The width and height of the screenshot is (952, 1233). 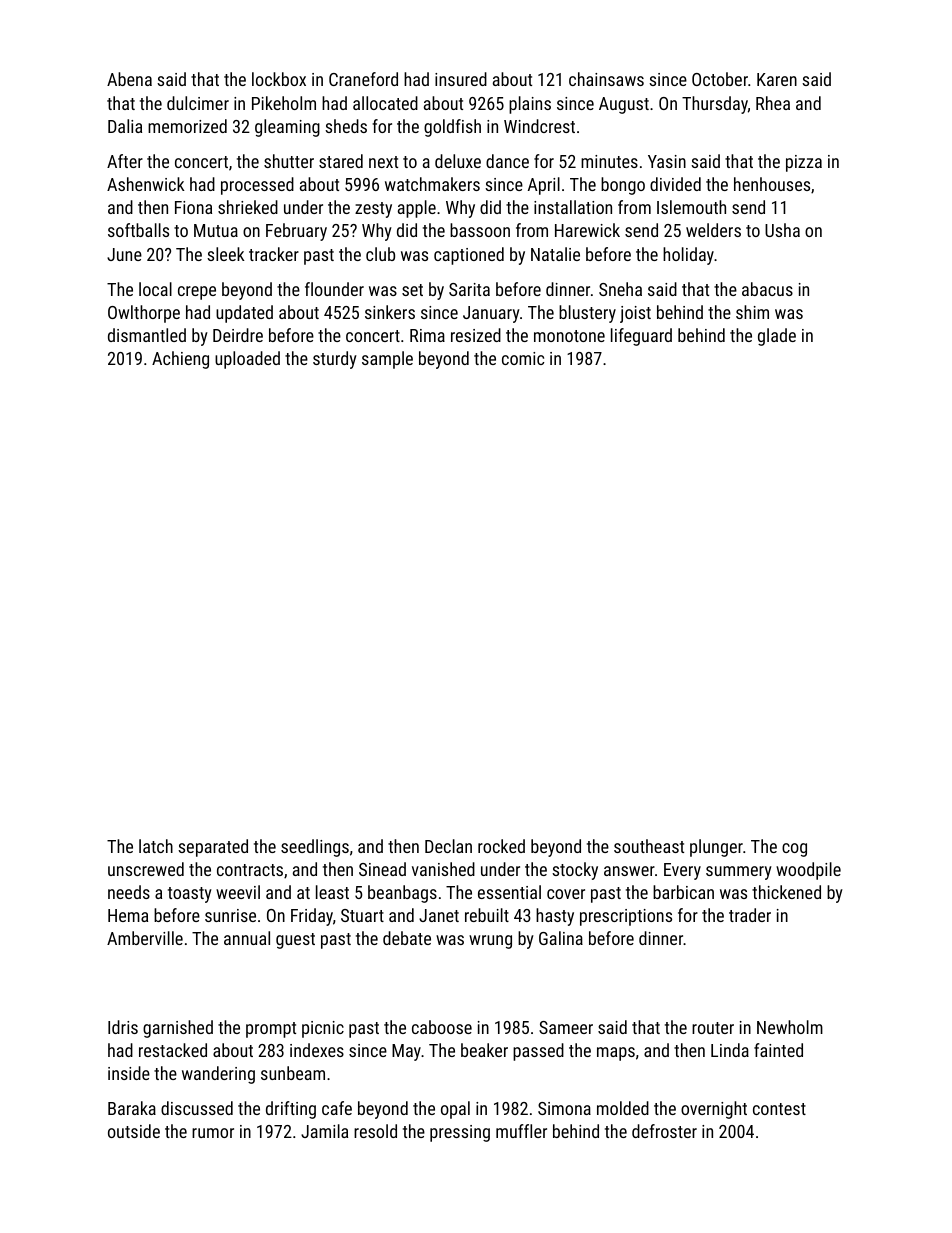 What do you see at coordinates (649, 846) in the screenshot?
I see `southeast` at bounding box center [649, 846].
